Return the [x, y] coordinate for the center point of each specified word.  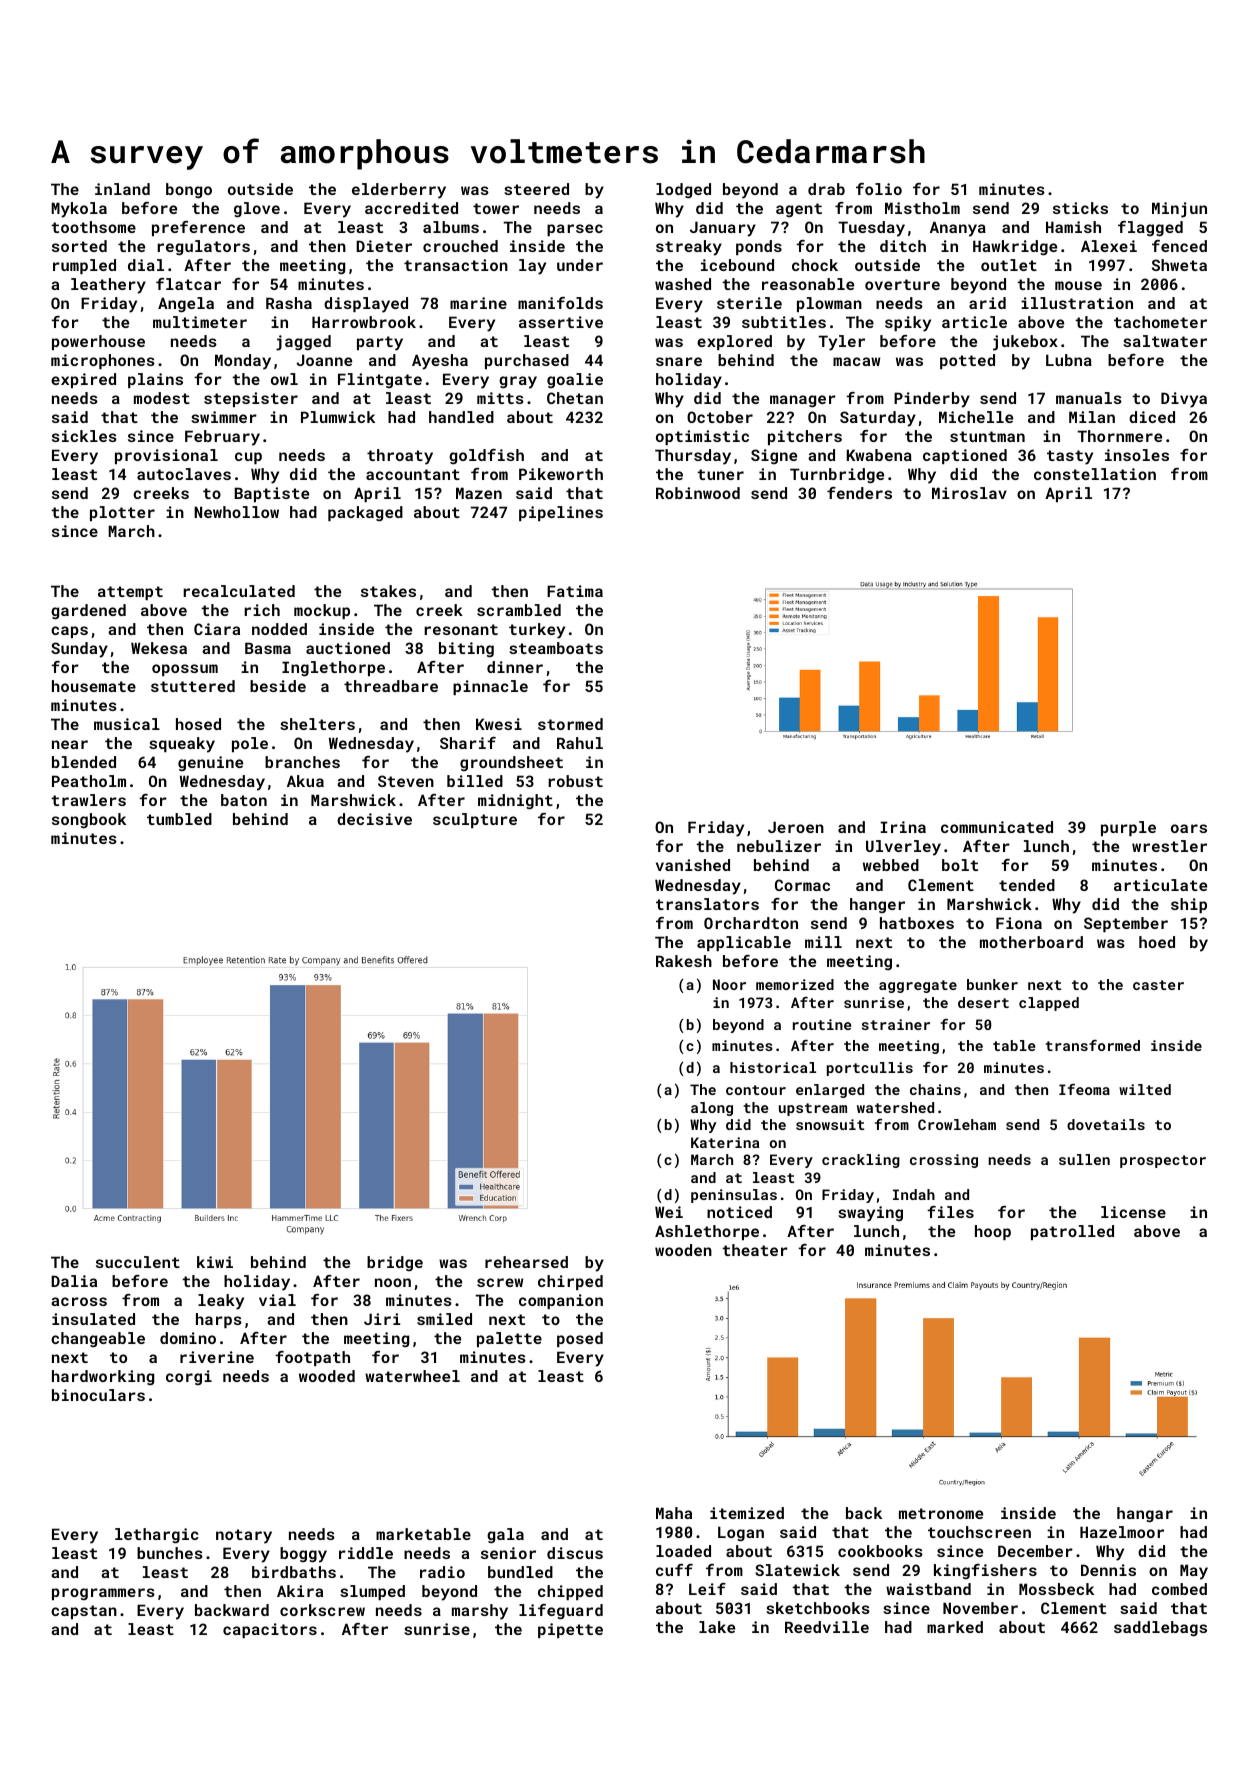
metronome [941, 1513]
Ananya [958, 229]
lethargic [157, 1536]
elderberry [399, 191]
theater [755, 1250]
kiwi [215, 1262]
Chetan [575, 398]
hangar [1145, 1515]
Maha [674, 1513]
